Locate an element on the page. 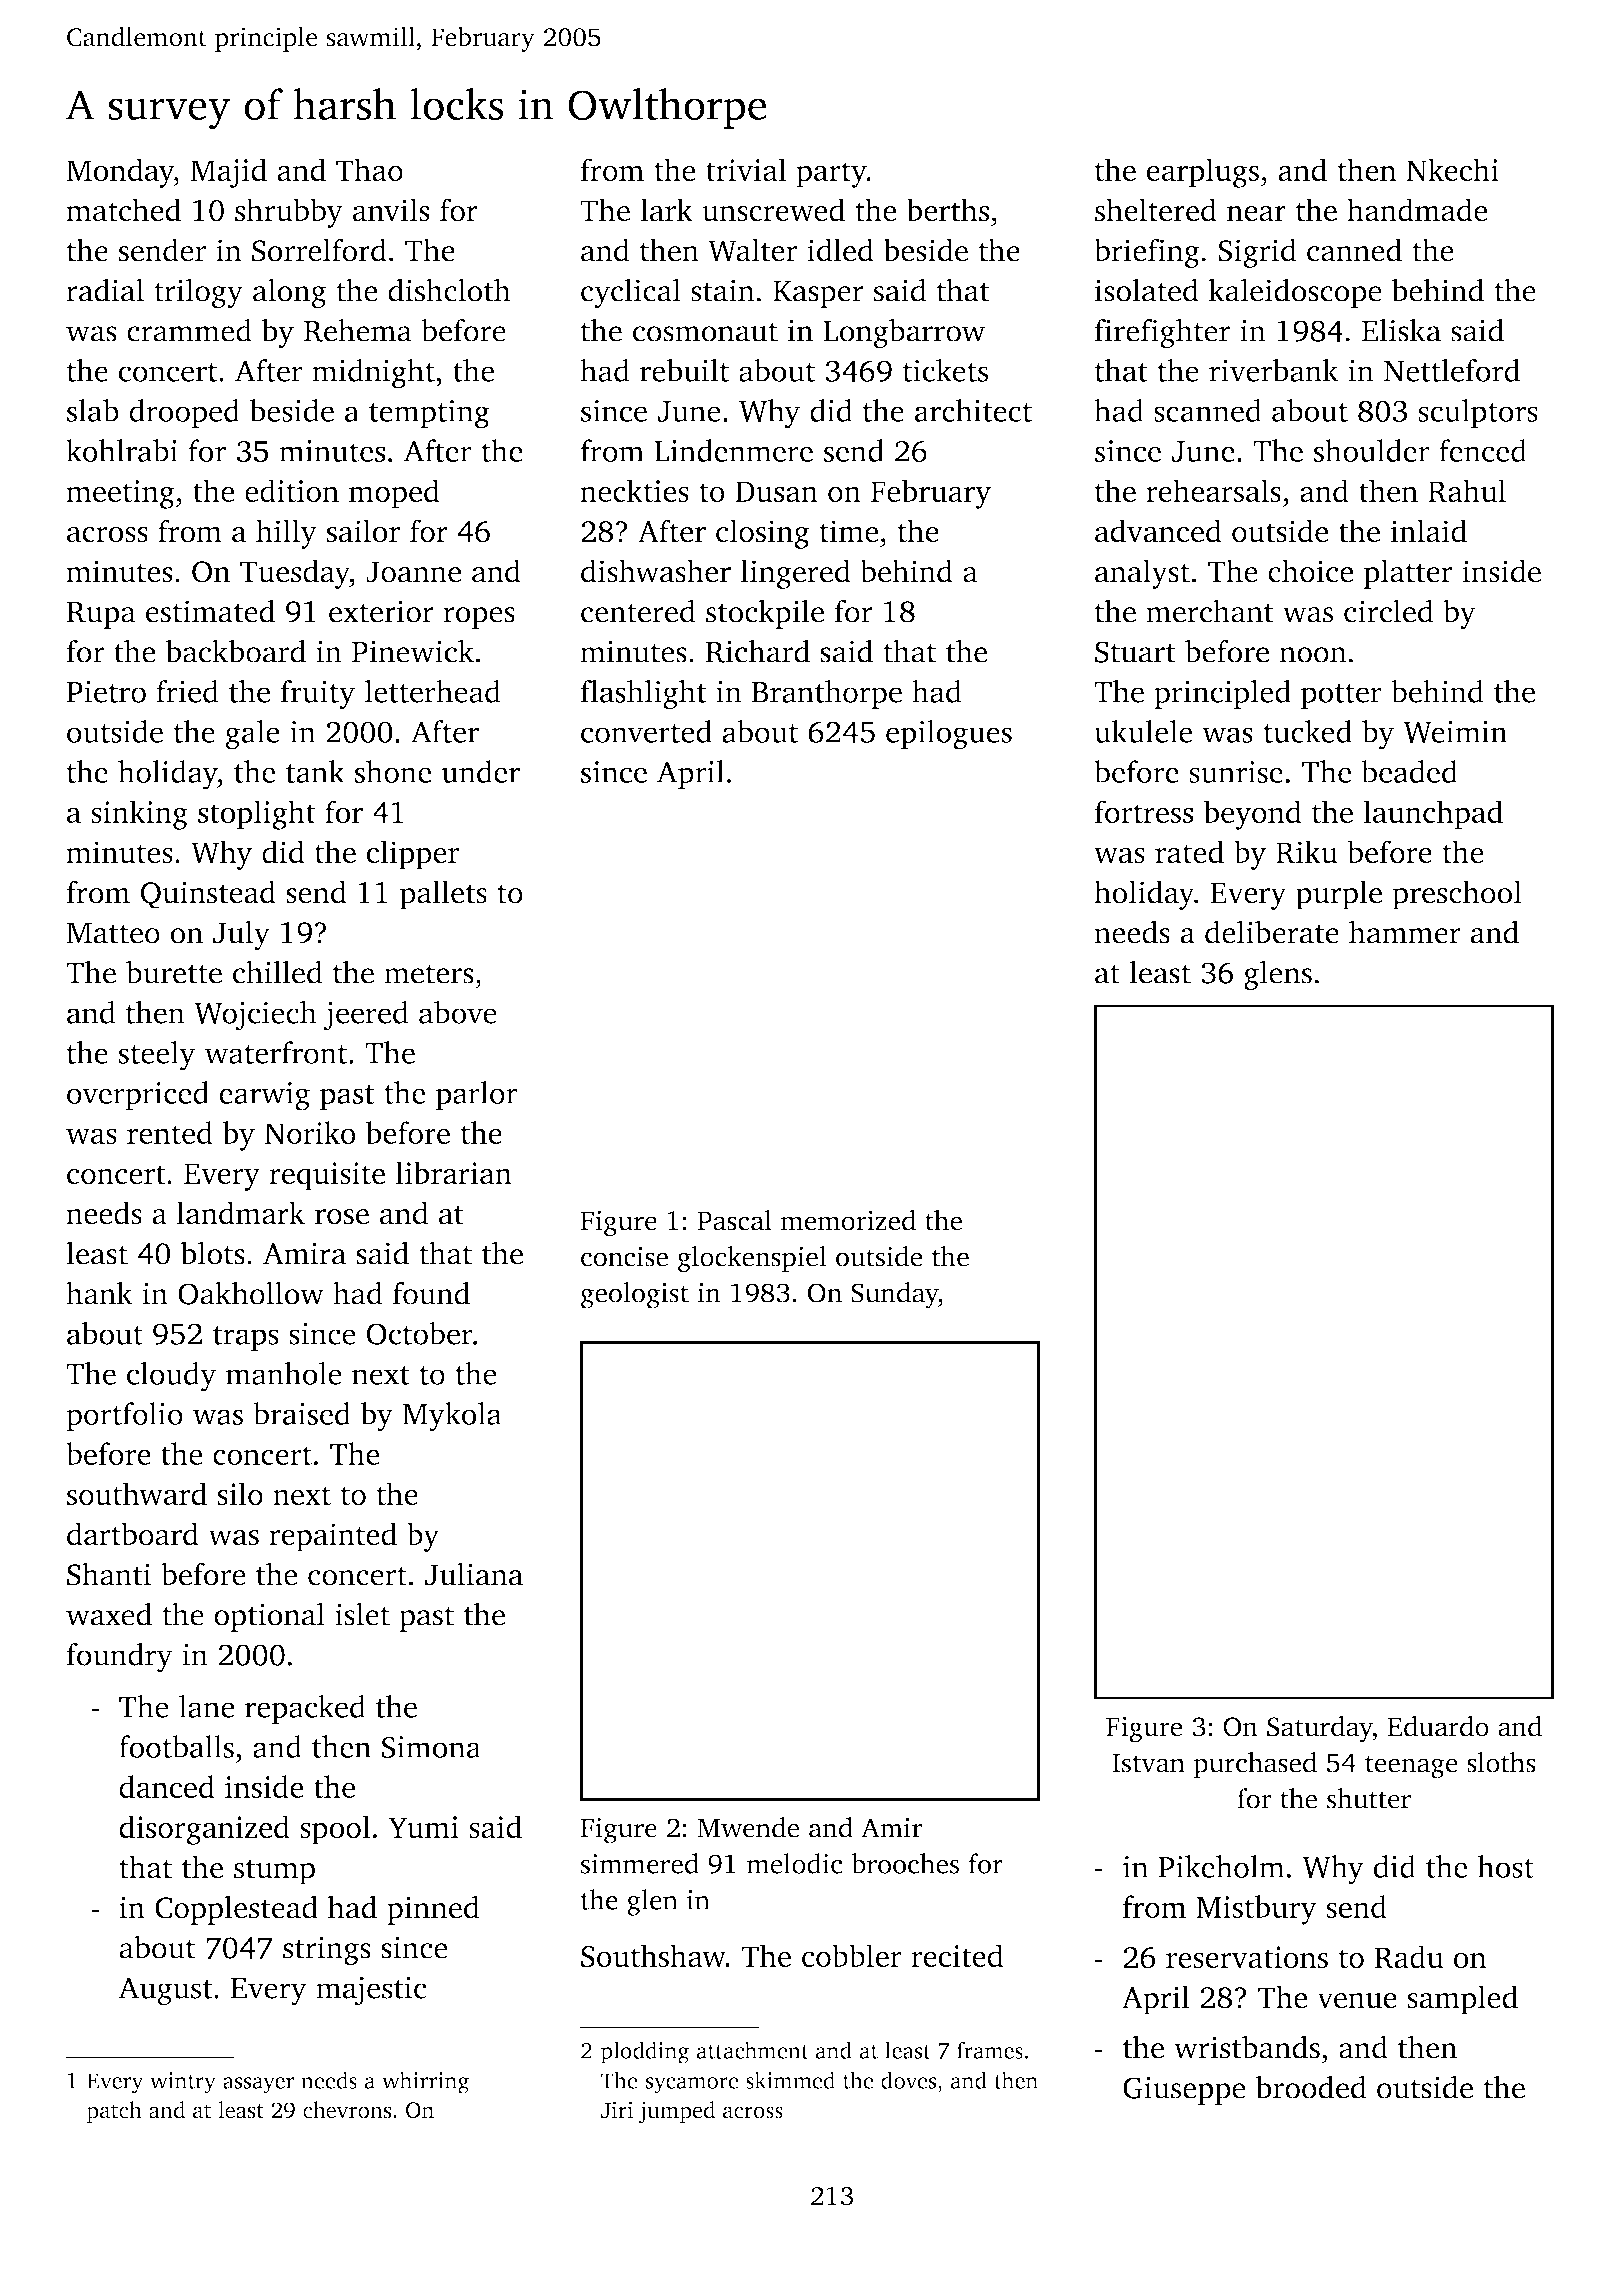  preschool is located at coordinates (1457, 895).
